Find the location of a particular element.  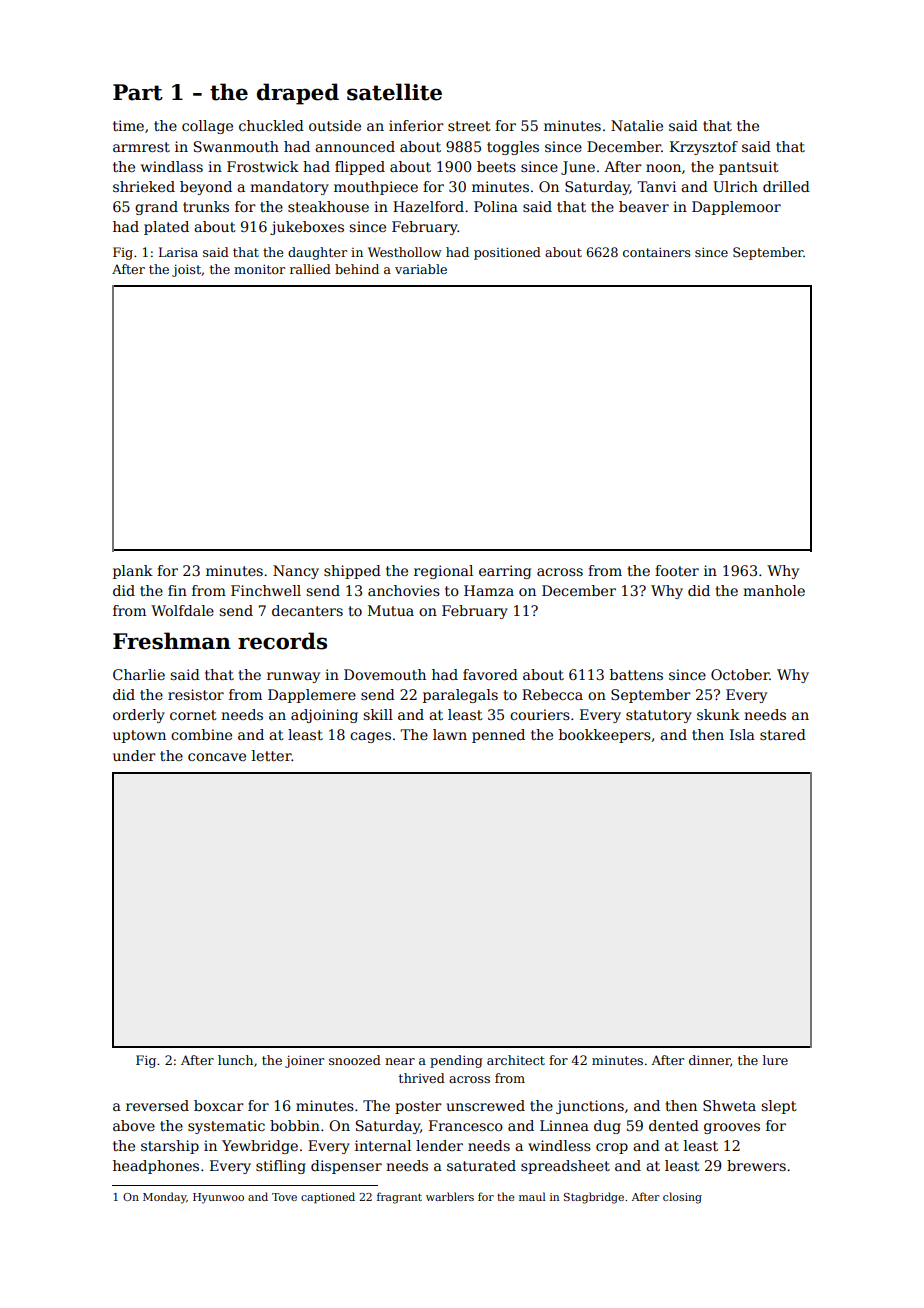

earring is located at coordinates (505, 572).
